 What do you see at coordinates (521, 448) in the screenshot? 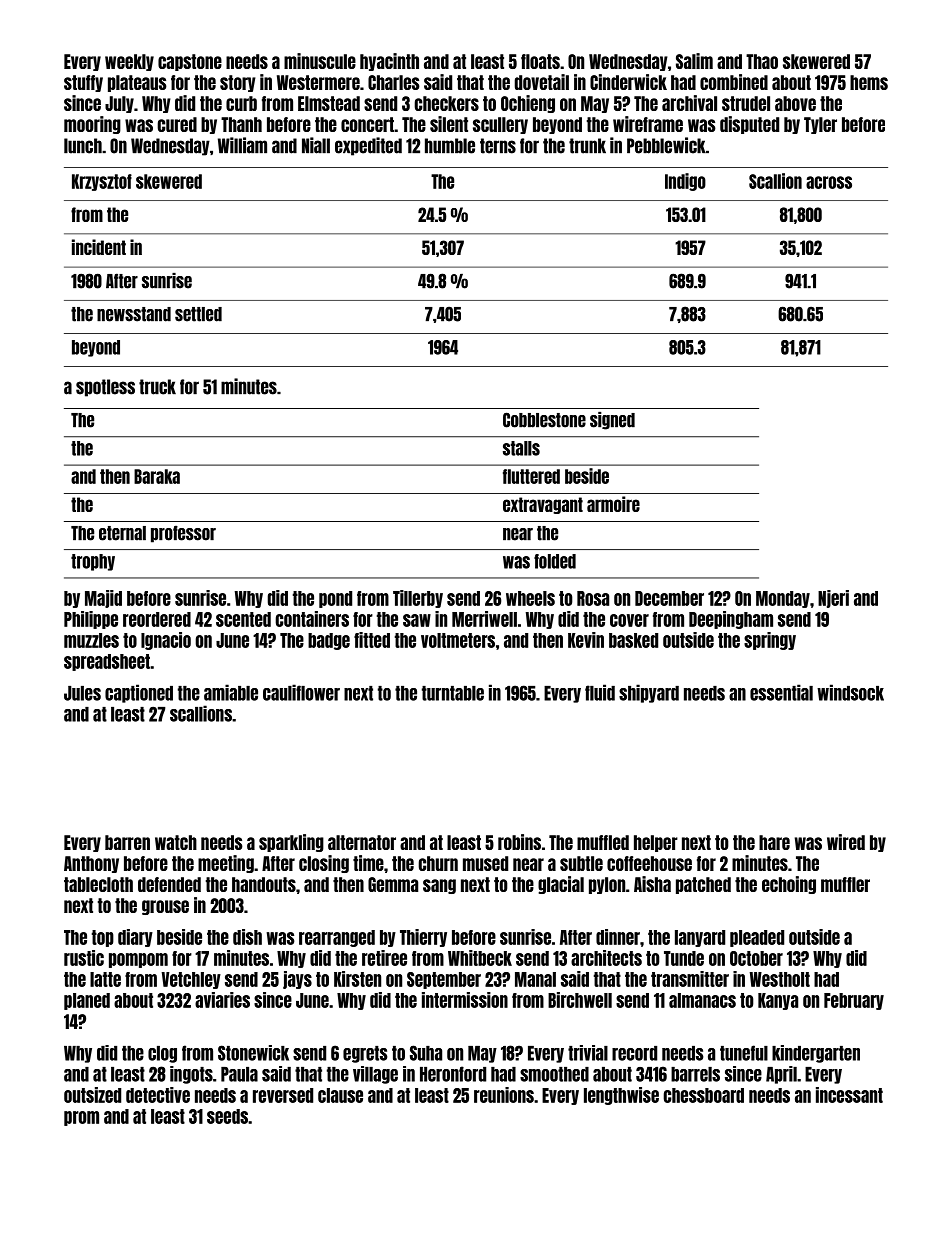
I see `stalls` at bounding box center [521, 448].
